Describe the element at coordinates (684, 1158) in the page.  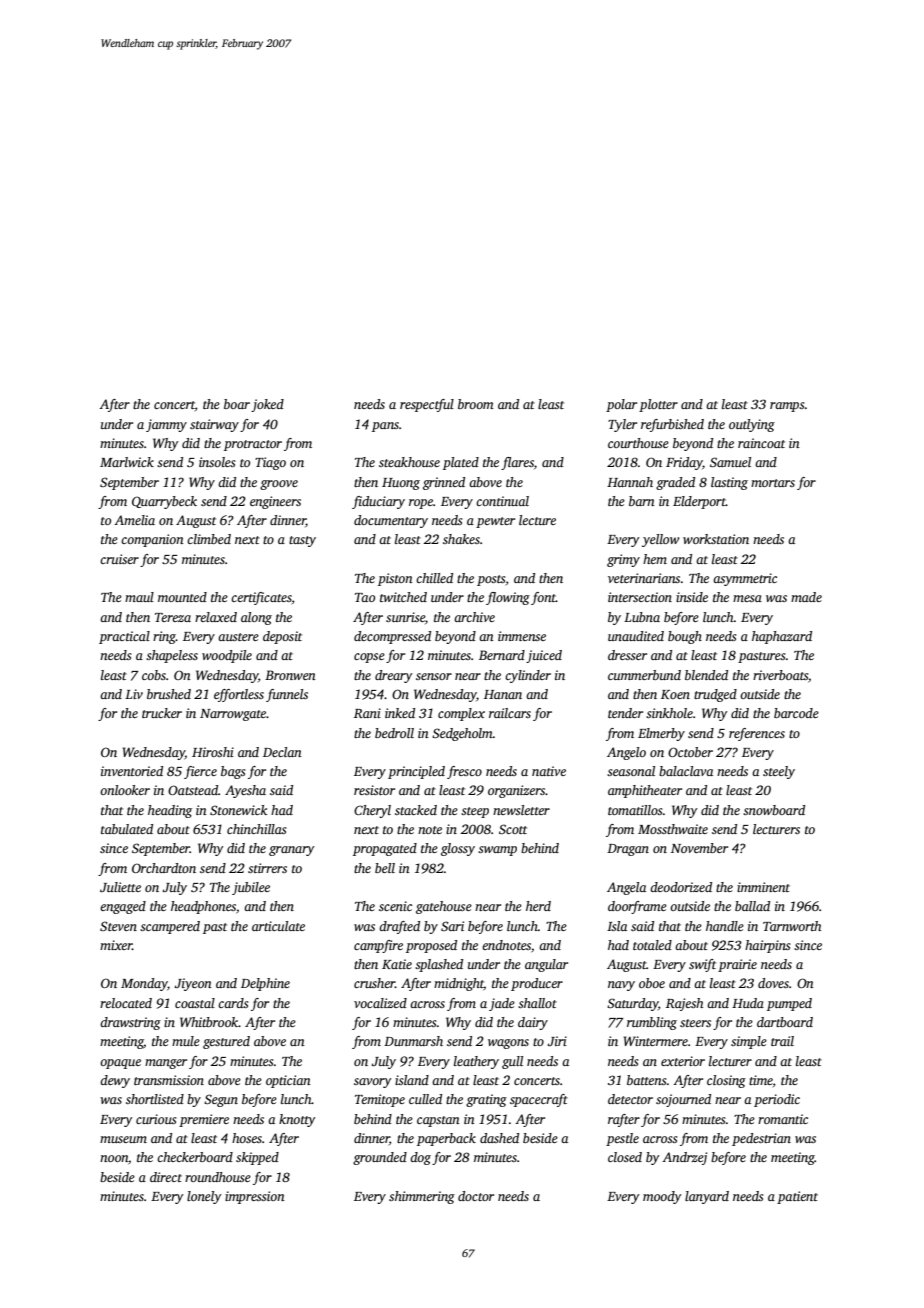
I see `Andrzej` at that location.
